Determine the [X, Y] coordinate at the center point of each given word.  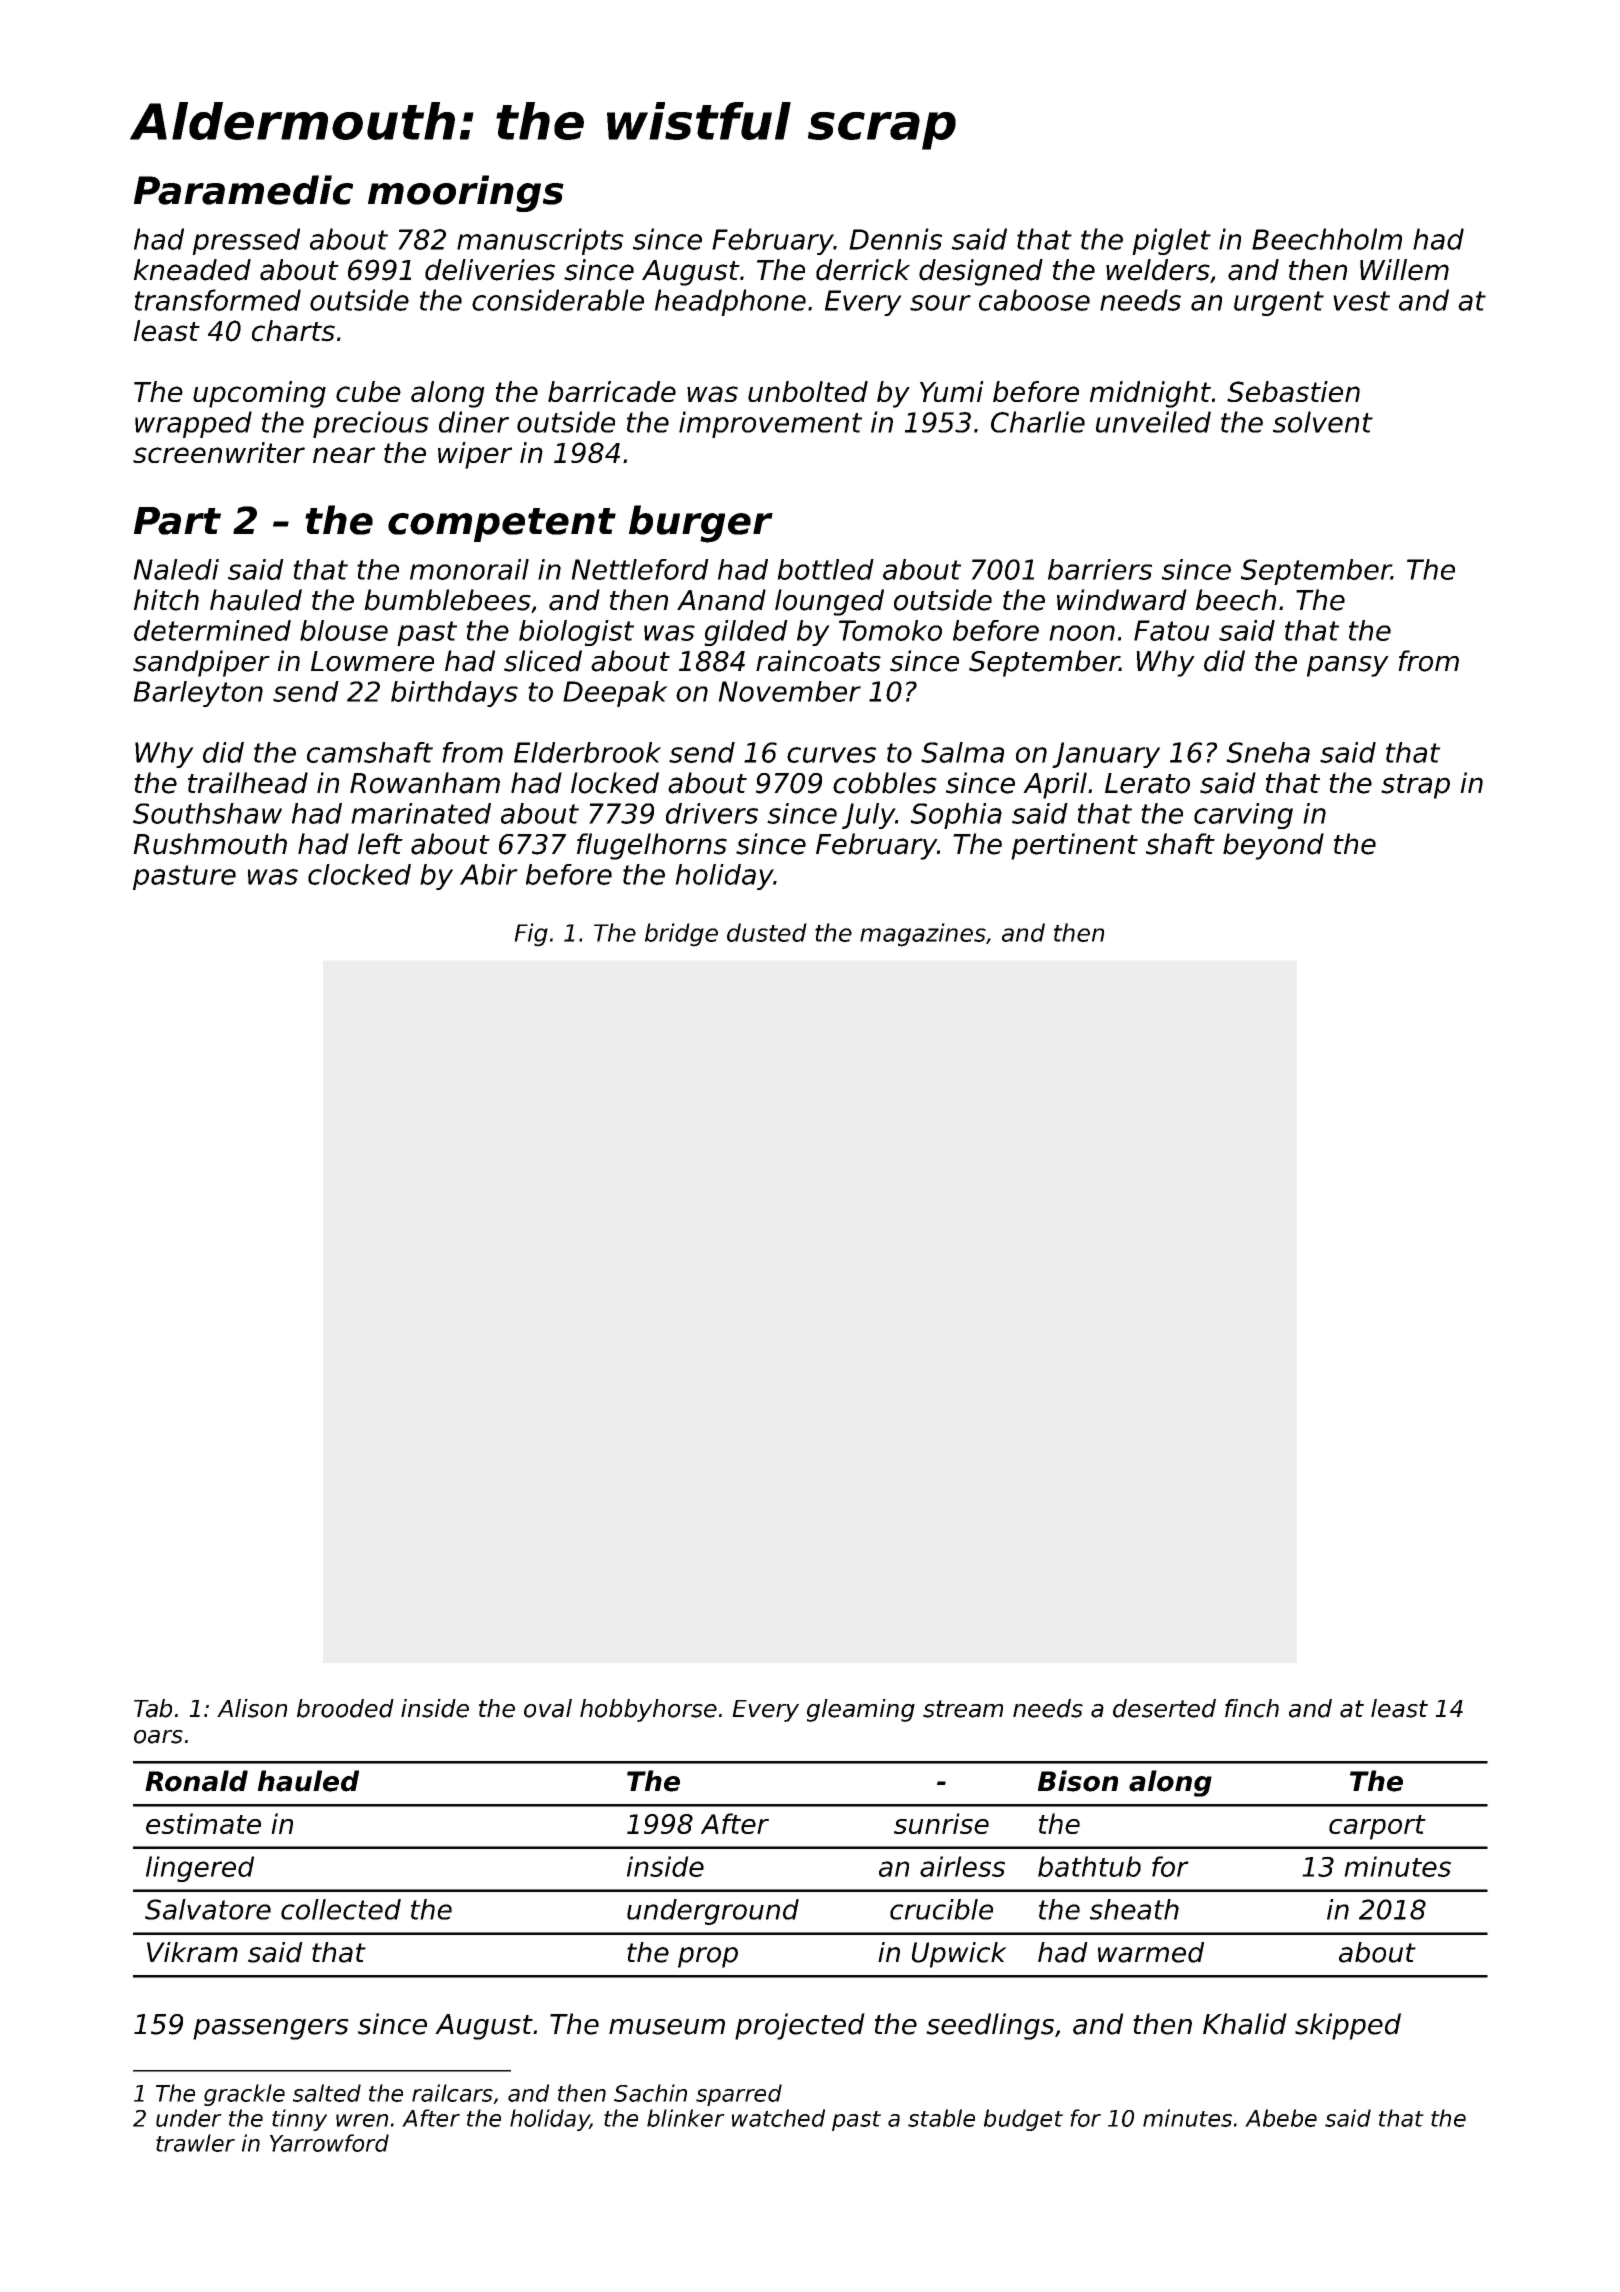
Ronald [196, 1781]
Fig [531, 935]
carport [1377, 1827]
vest [1361, 301]
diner [474, 422]
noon [1082, 633]
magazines [923, 935]
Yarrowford [329, 2143]
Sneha [1268, 752]
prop [708, 1957]
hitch [166, 600]
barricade [612, 391]
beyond [1273, 846]
